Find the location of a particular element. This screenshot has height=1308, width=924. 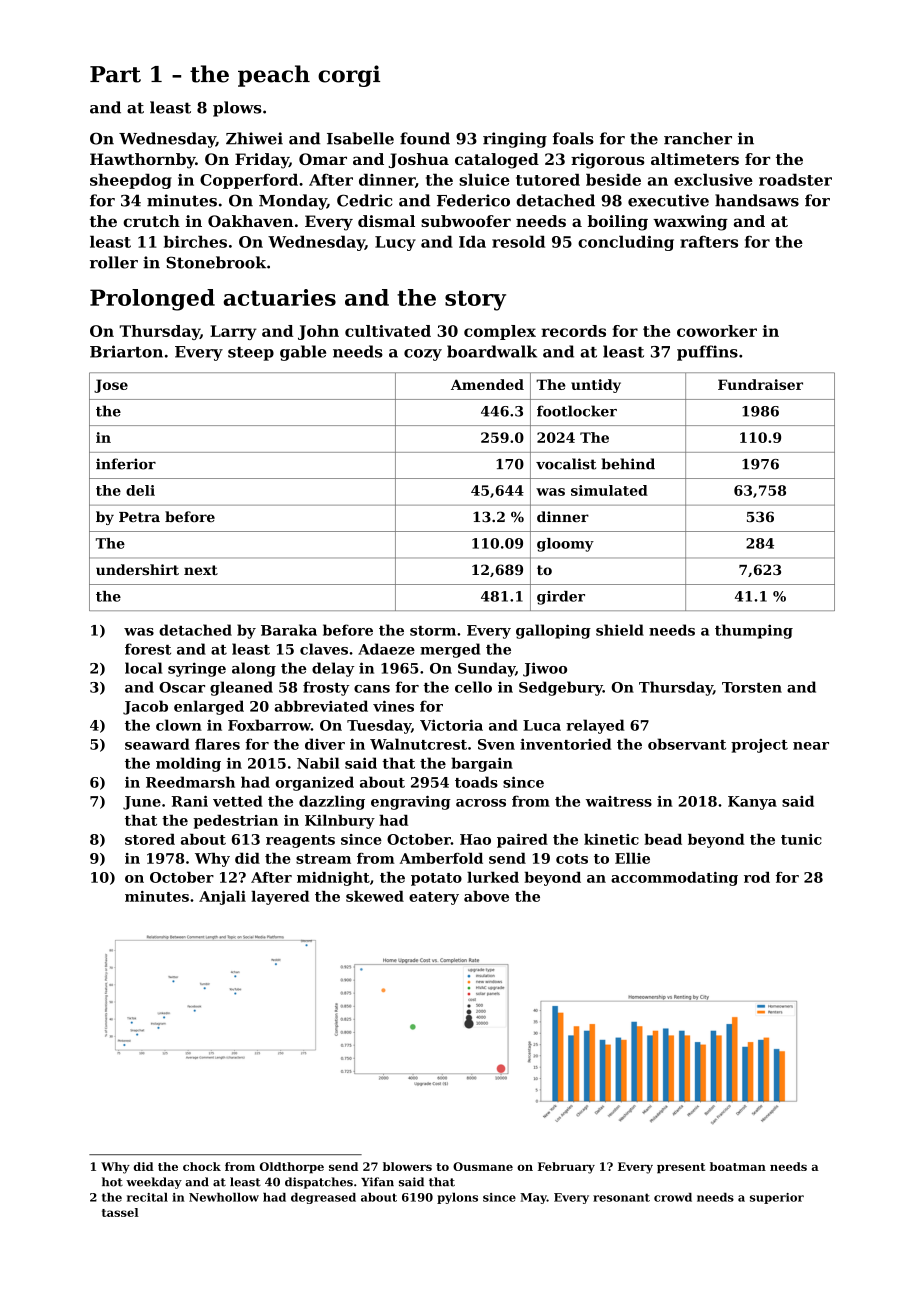

seaward is located at coordinates (157, 744).
